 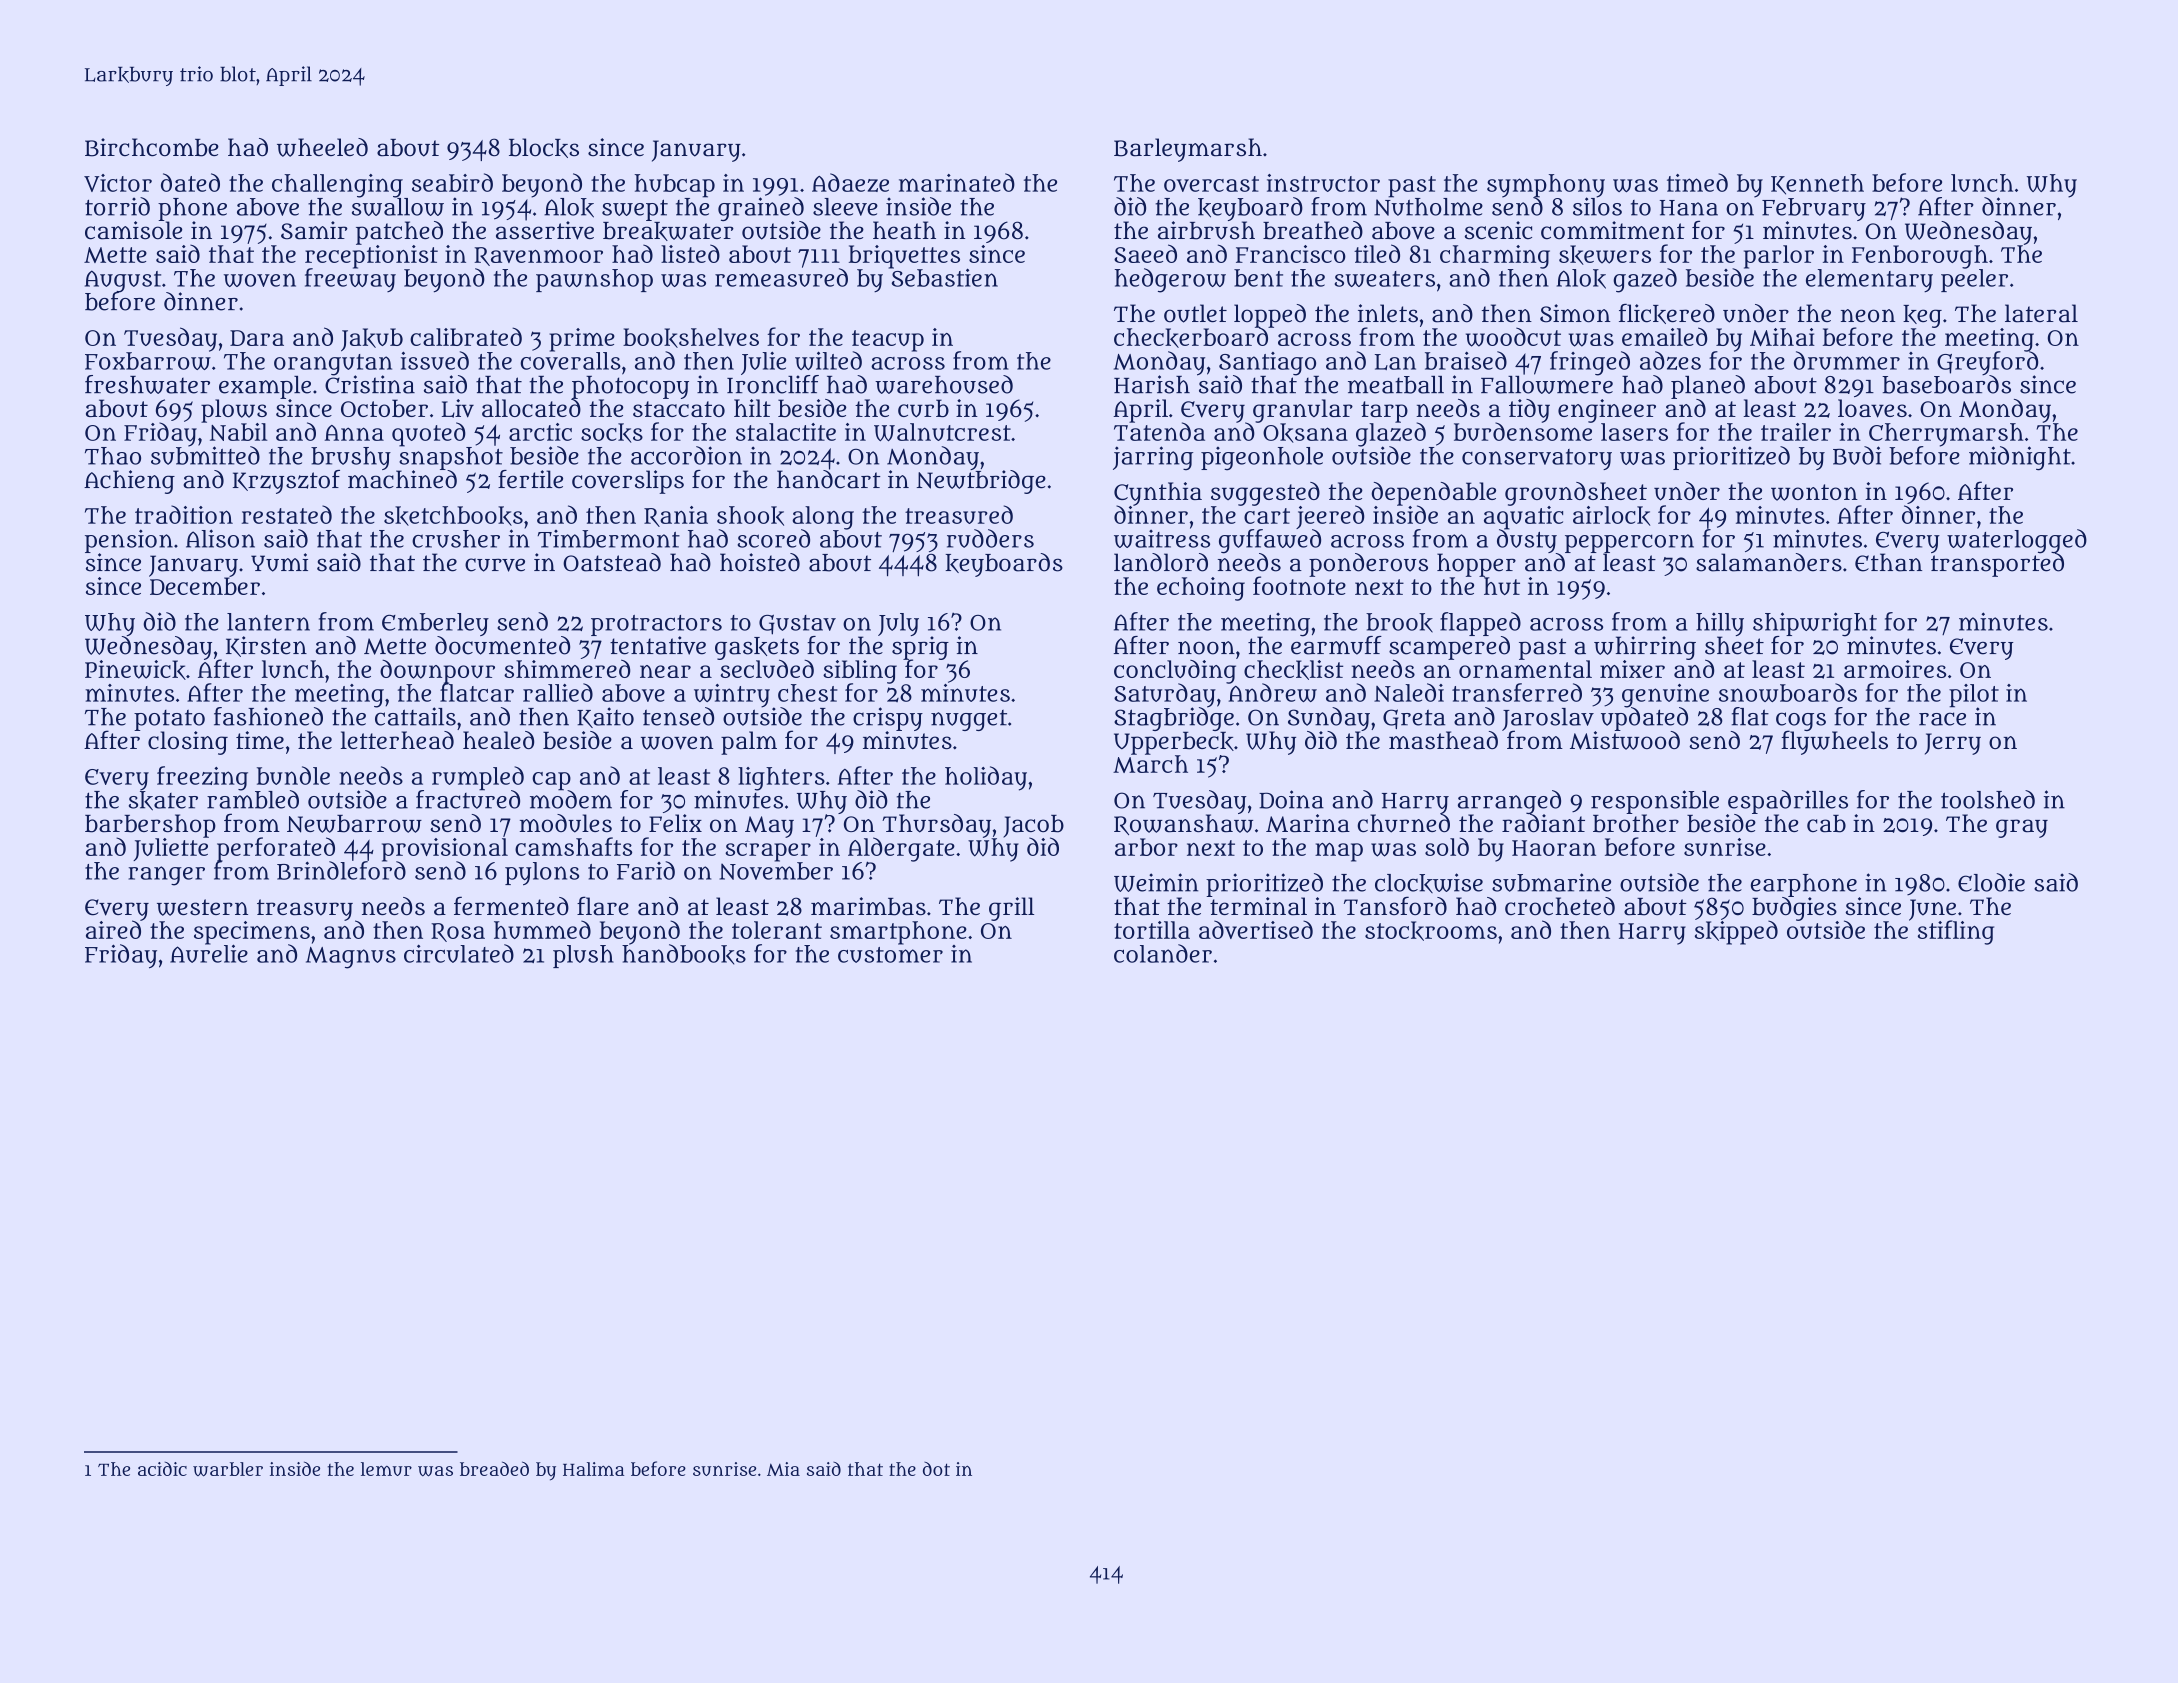 What do you see at coordinates (783, 1469) in the screenshot?
I see `Mia` at bounding box center [783, 1469].
